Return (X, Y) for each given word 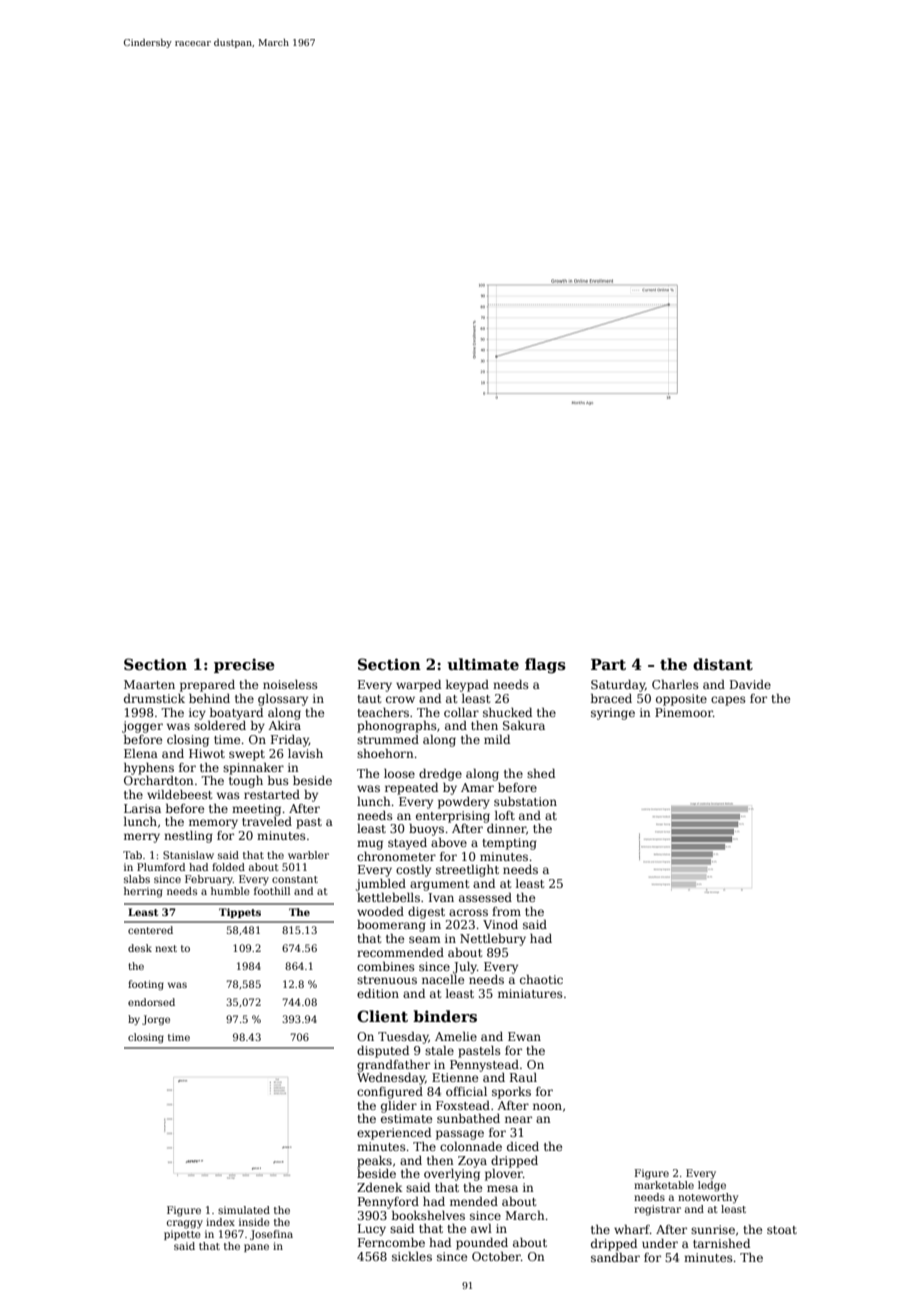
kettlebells (388, 897)
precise (244, 665)
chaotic (541, 979)
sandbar (615, 1257)
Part (608, 664)
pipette (182, 1235)
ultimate (483, 664)
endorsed (151, 1002)
